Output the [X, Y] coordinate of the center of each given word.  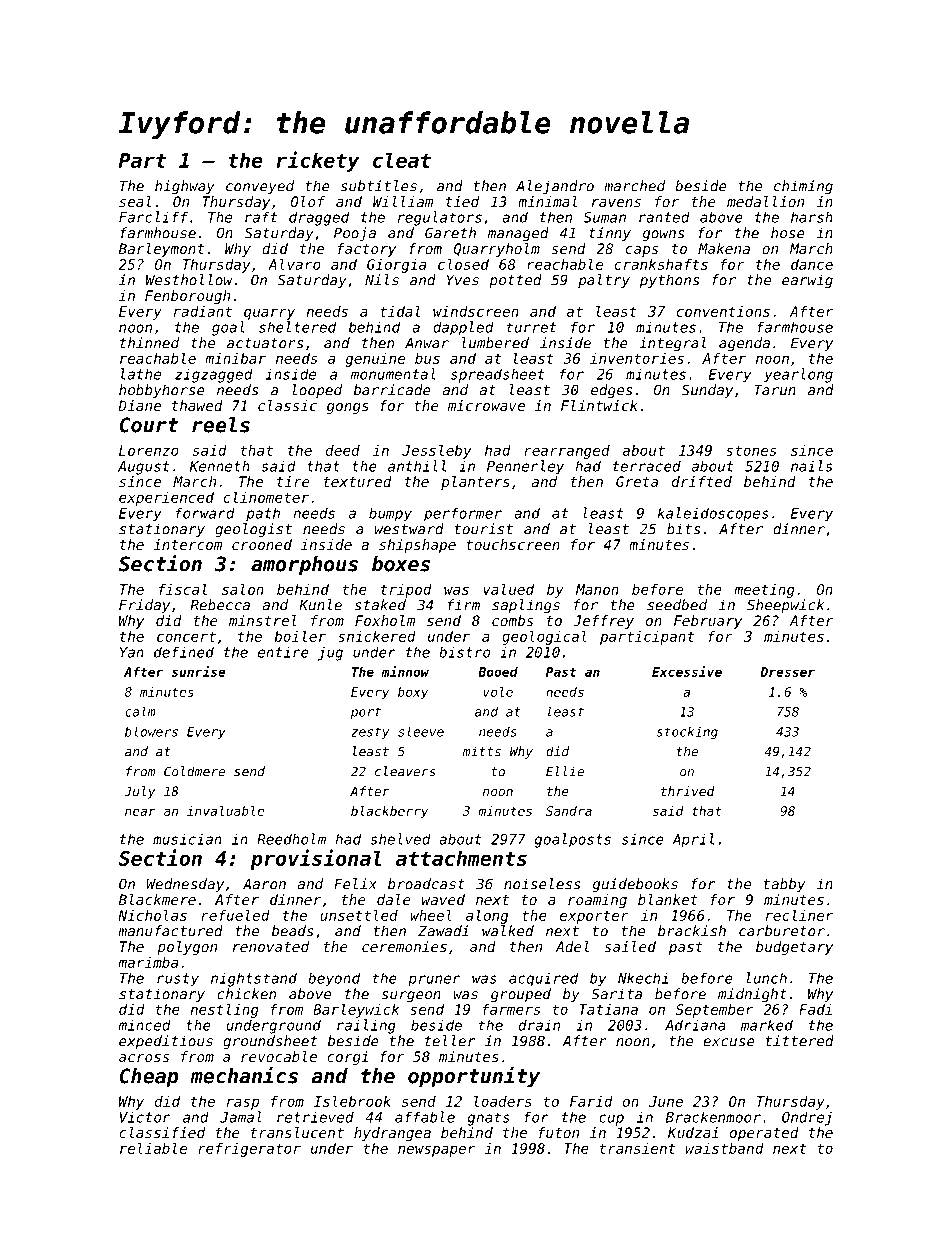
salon [243, 589]
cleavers [405, 771]
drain [539, 1025]
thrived [688, 791]
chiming [803, 187]
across [144, 1058]
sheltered [297, 327]
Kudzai [693, 1132]
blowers [151, 731]
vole [498, 692]
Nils [382, 280]
